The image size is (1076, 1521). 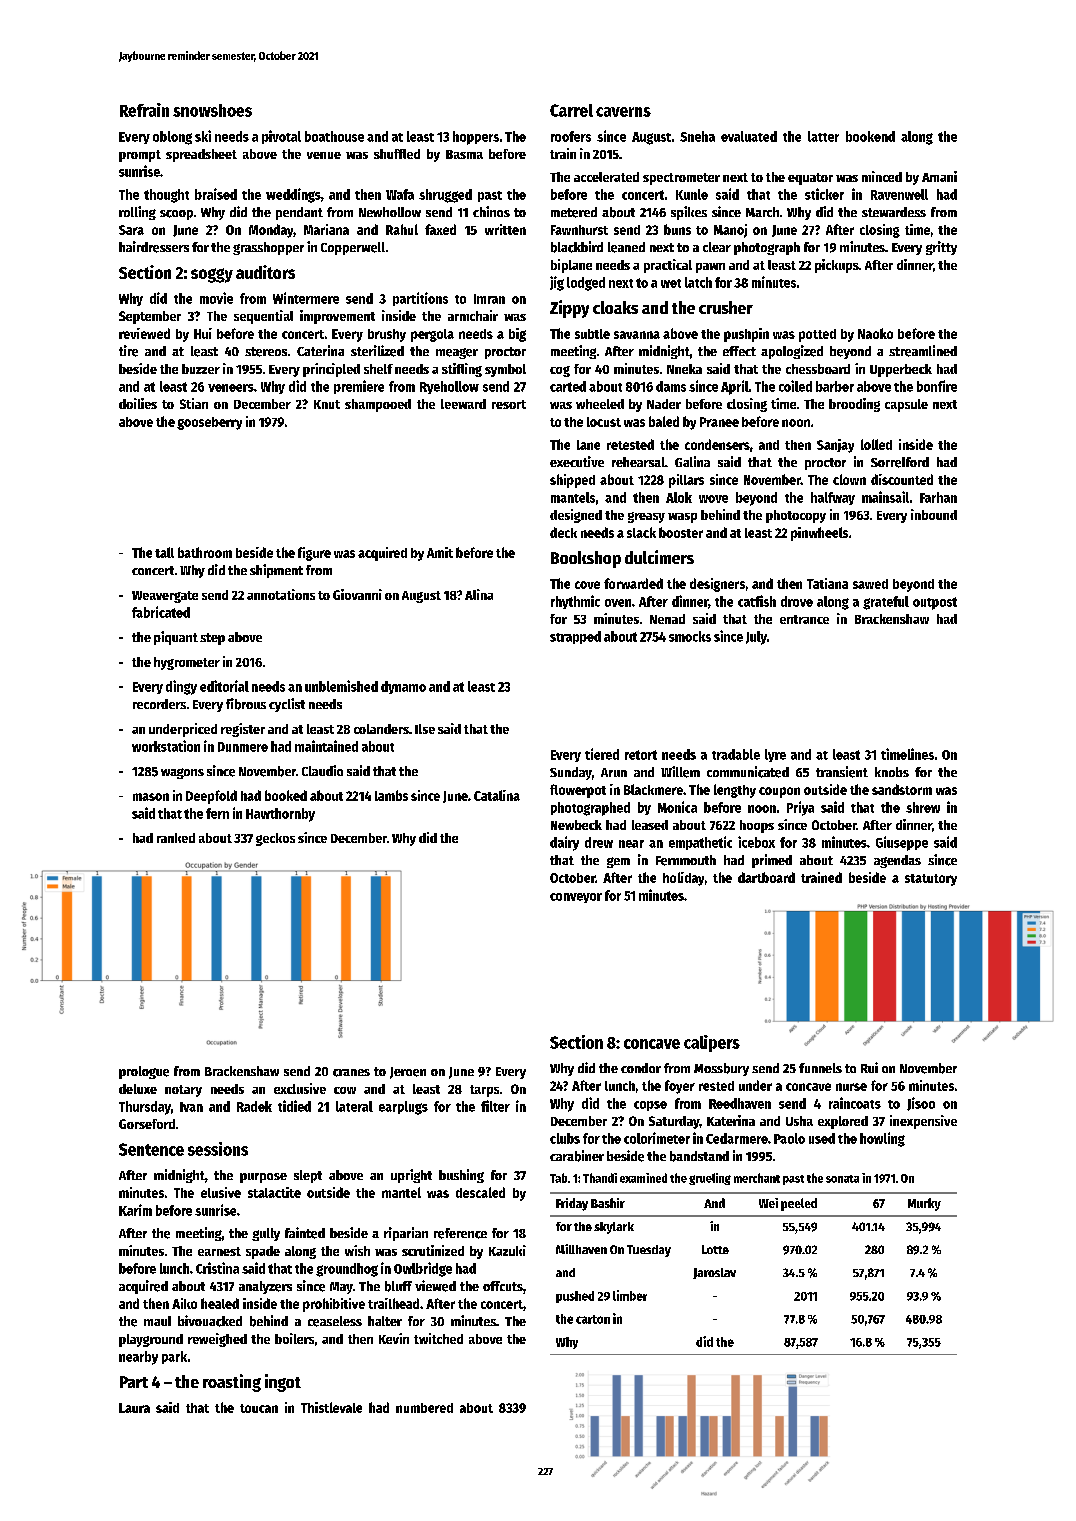 What do you see at coordinates (326, 229) in the screenshot?
I see `Mariana` at bounding box center [326, 229].
